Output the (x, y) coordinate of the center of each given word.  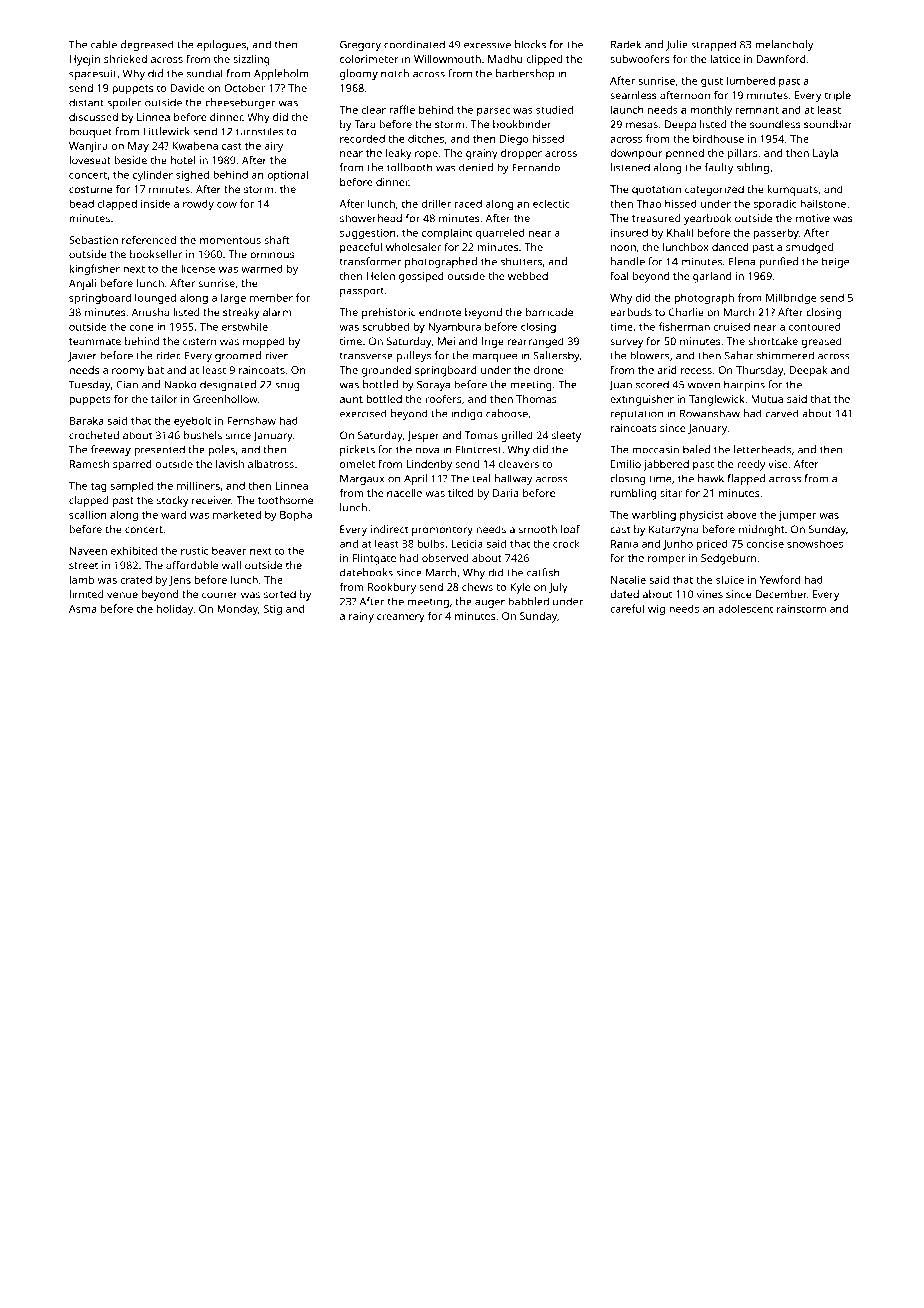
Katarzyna (673, 530)
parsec (493, 112)
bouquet (90, 132)
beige (835, 262)
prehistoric (389, 313)
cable (104, 44)
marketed (237, 514)
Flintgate (374, 559)
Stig (273, 610)
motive (813, 218)
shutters (521, 261)
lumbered (751, 80)
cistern (199, 341)
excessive (487, 44)
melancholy (784, 45)
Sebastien (93, 240)
